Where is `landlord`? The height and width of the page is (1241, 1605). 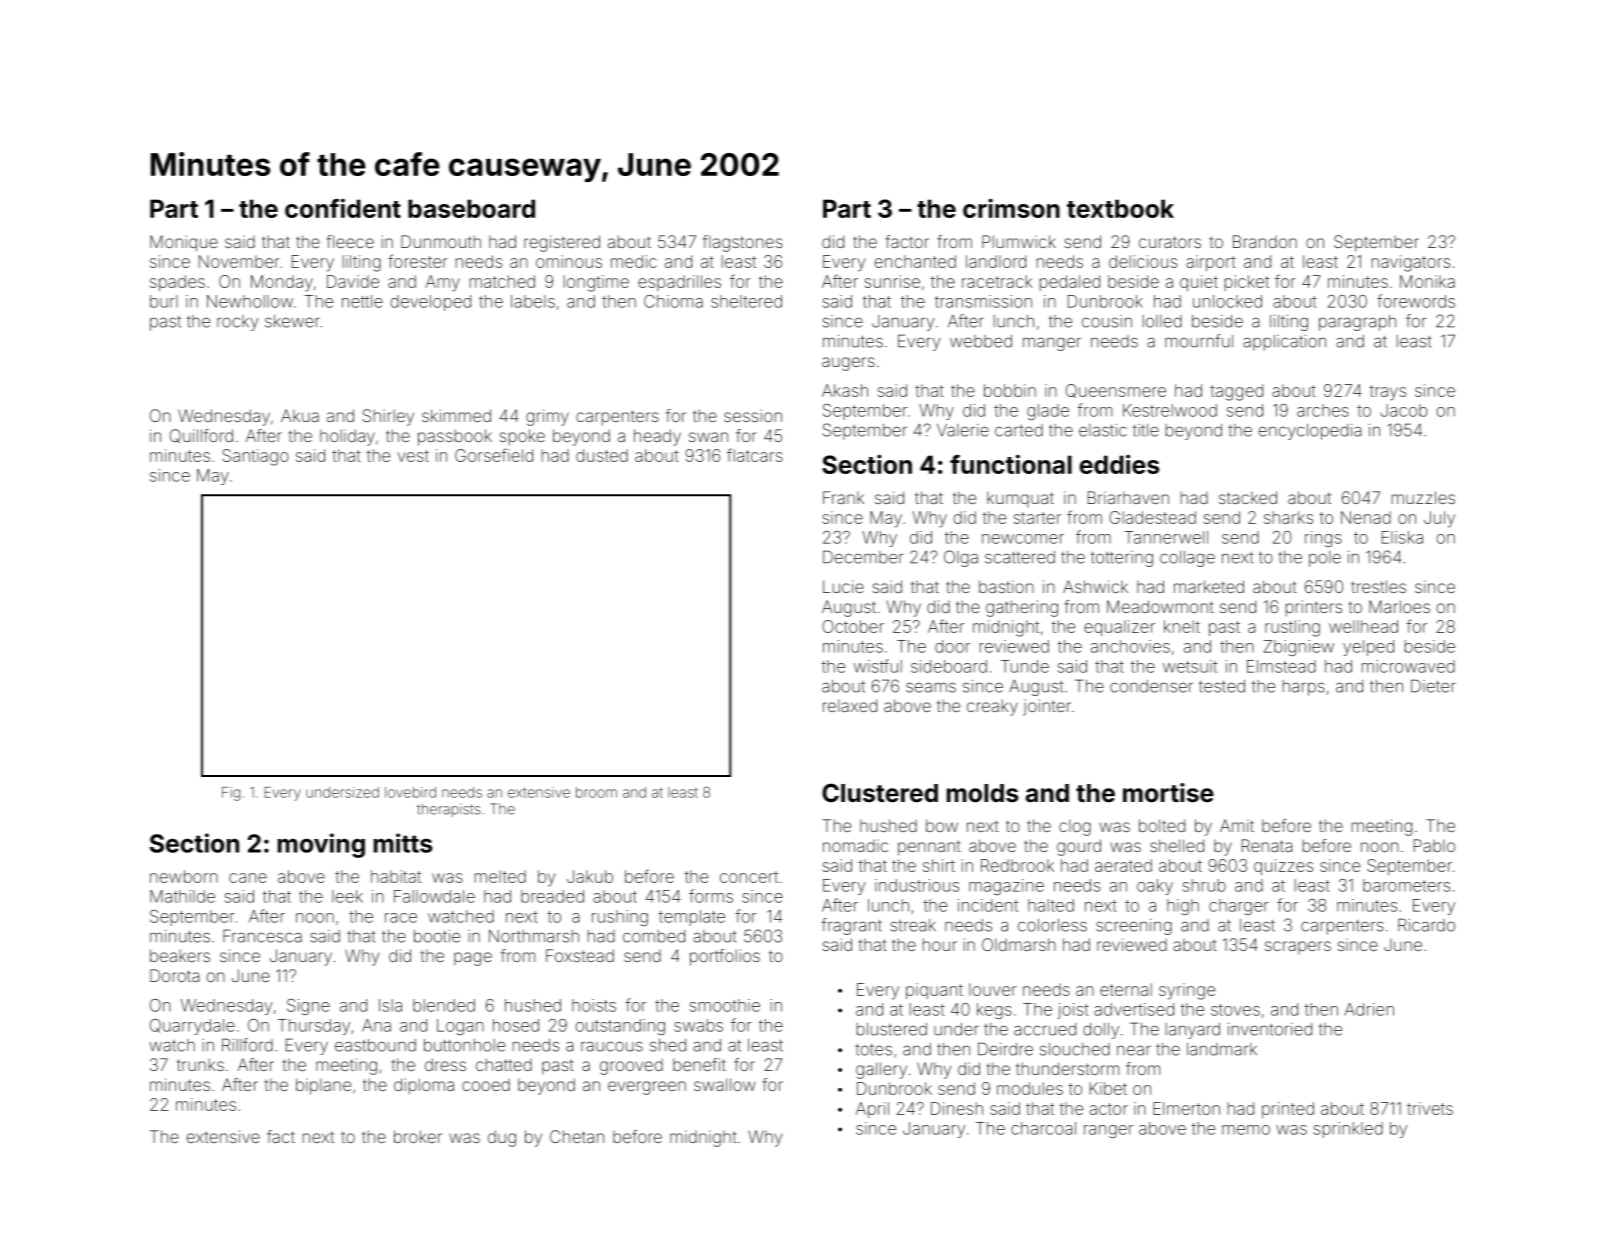 landlord is located at coordinates (996, 261).
